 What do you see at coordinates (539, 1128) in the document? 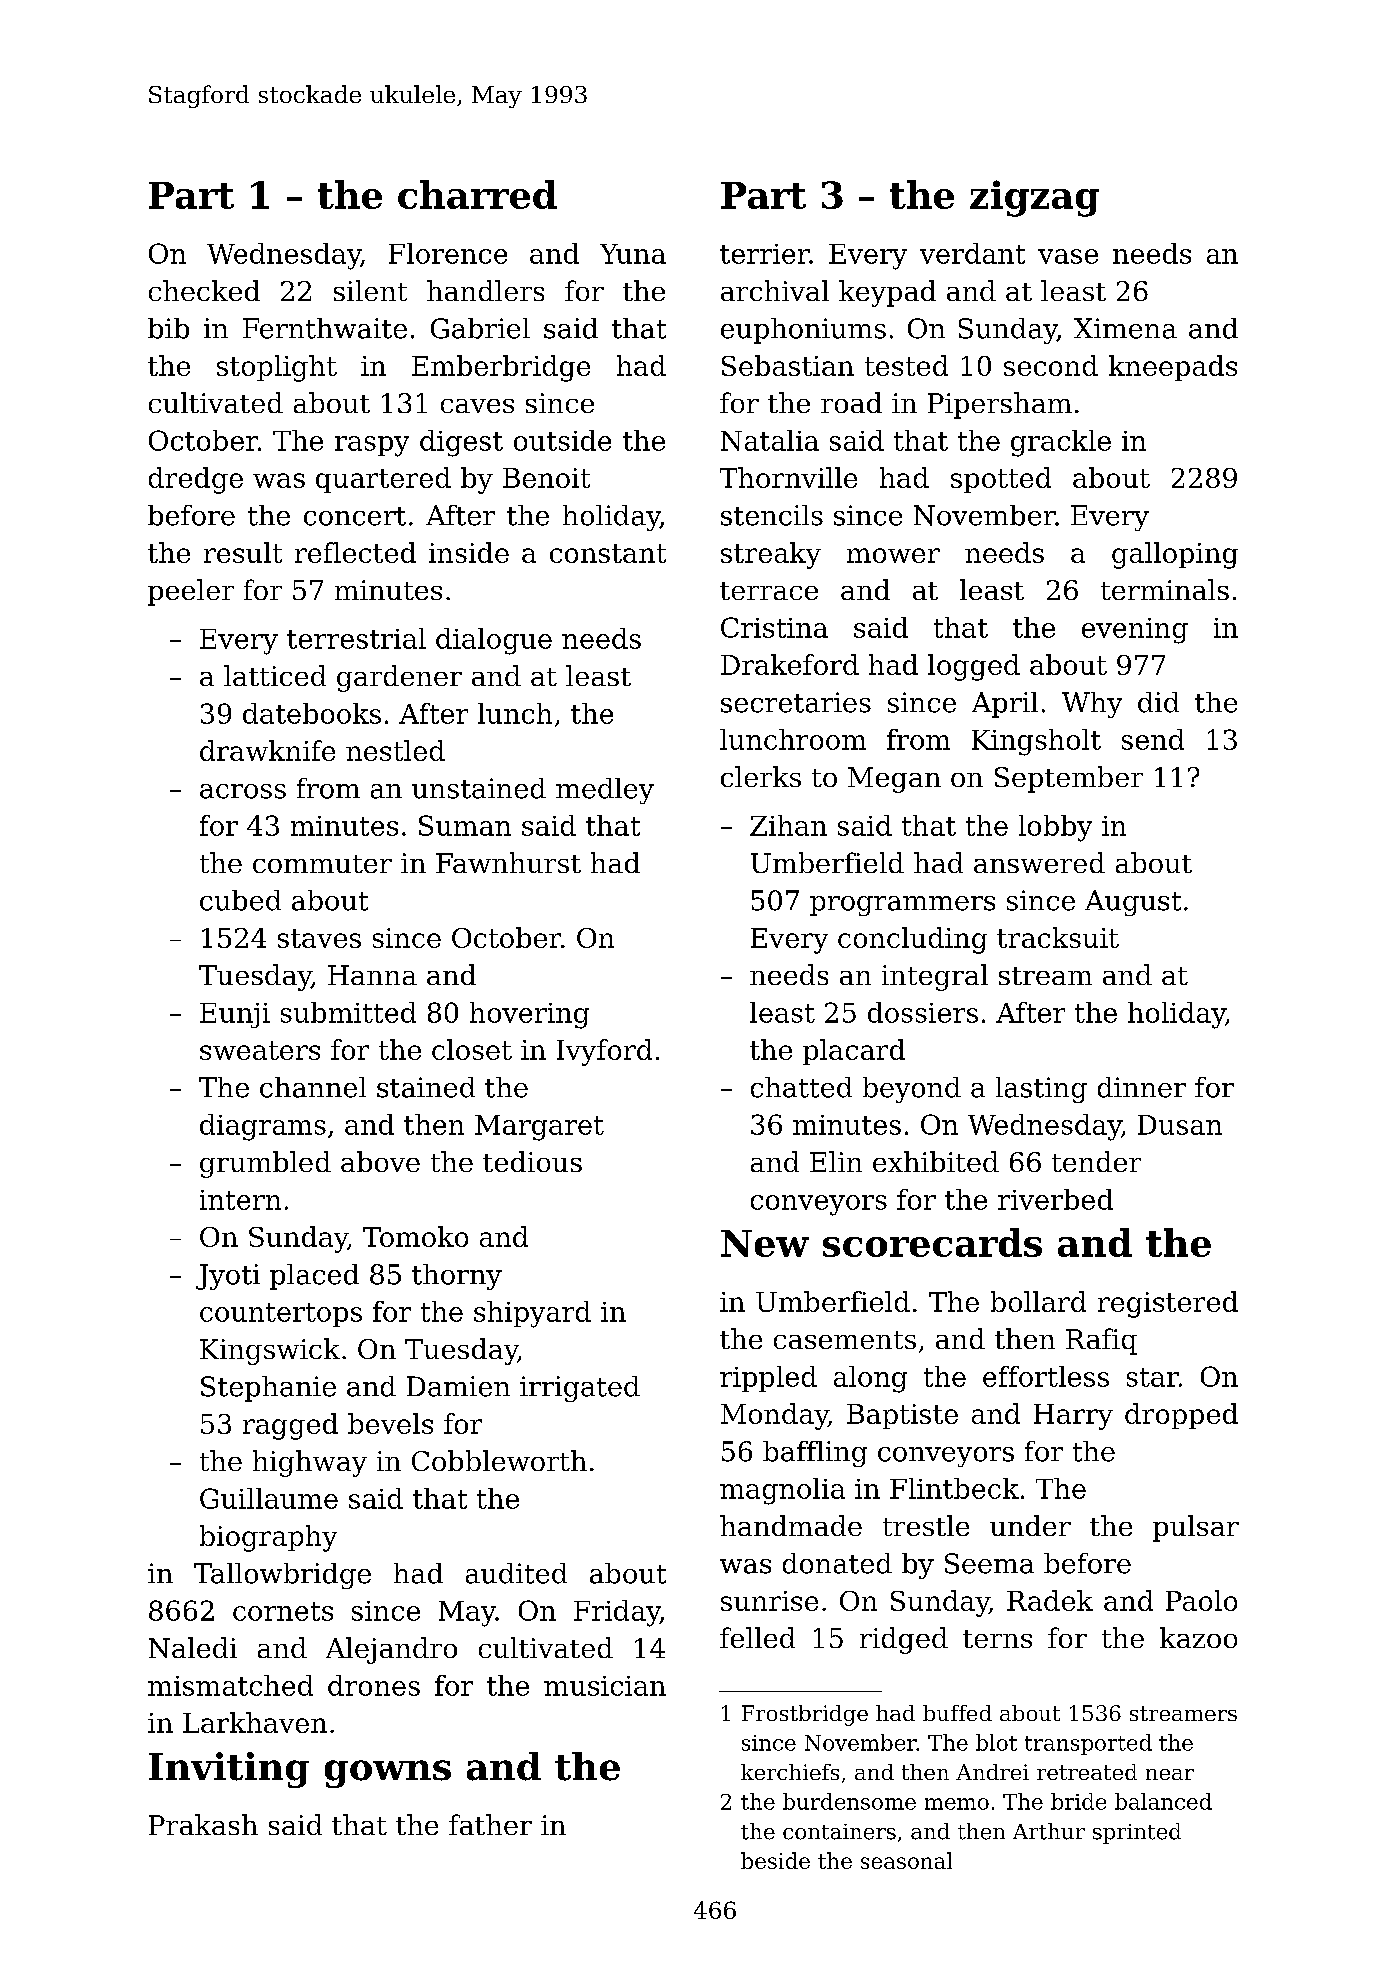
I see `Margaret` at bounding box center [539, 1128].
